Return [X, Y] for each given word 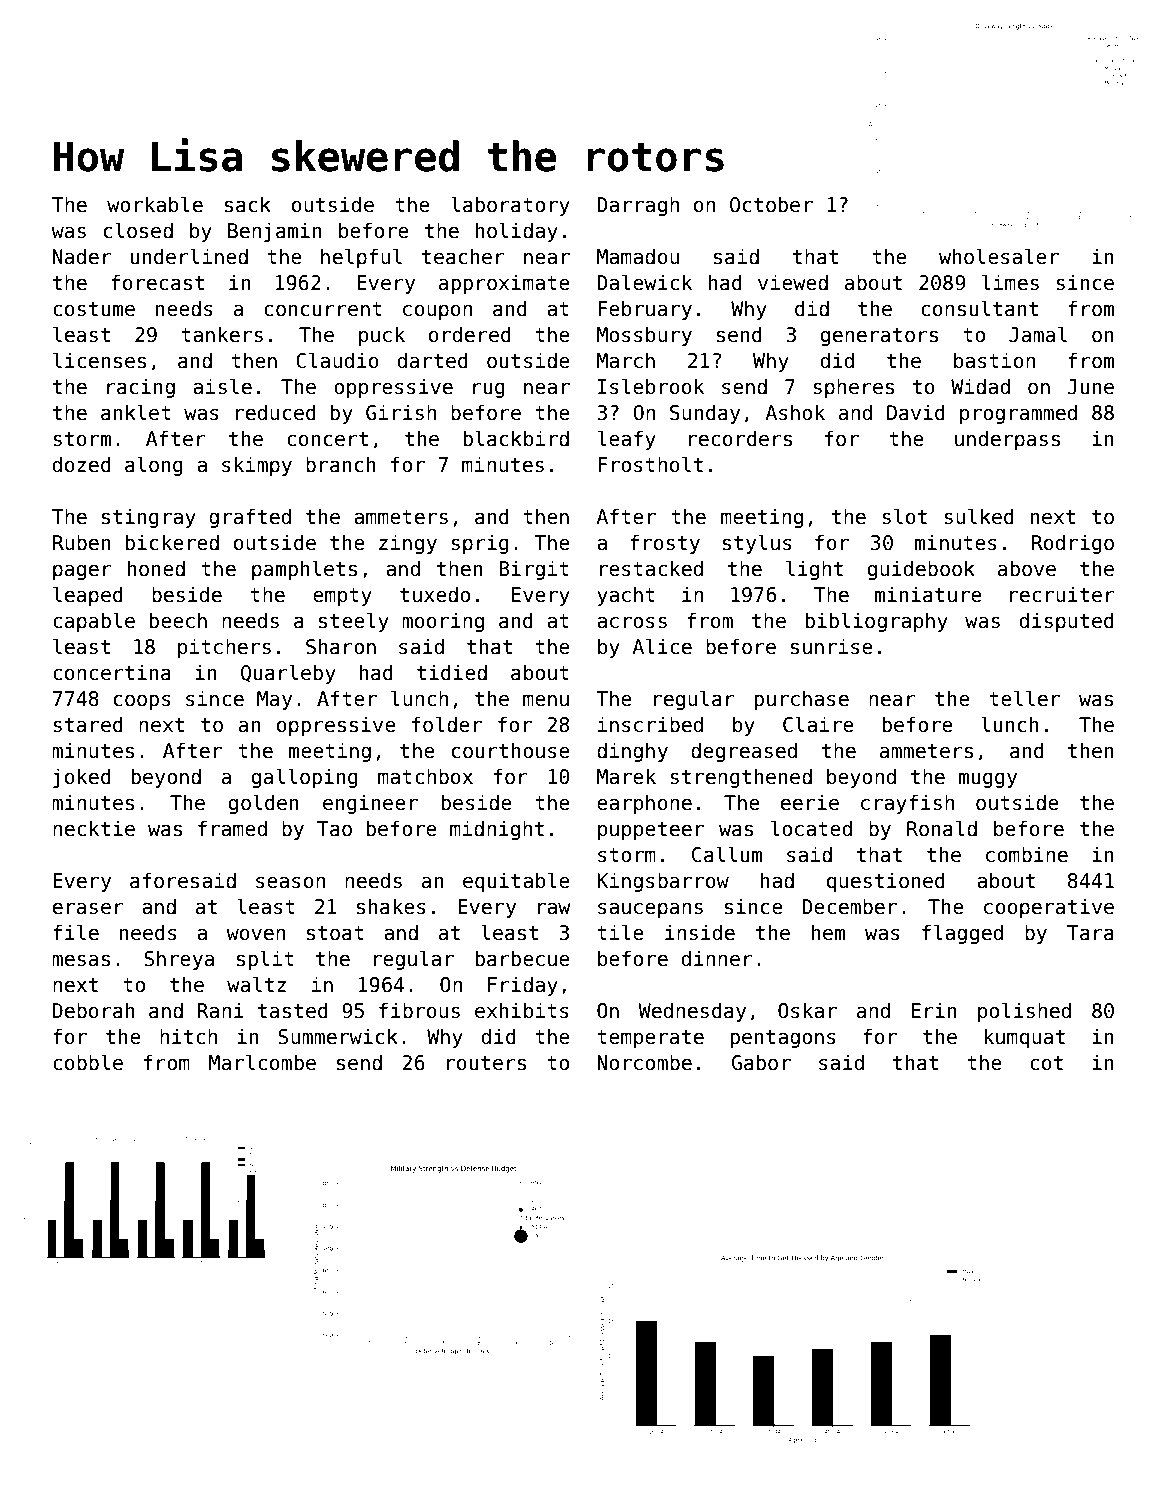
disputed [1067, 622]
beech [178, 620]
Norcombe [644, 1062]
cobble [88, 1062]
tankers [222, 334]
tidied [452, 672]
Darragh [638, 206]
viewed [793, 282]
